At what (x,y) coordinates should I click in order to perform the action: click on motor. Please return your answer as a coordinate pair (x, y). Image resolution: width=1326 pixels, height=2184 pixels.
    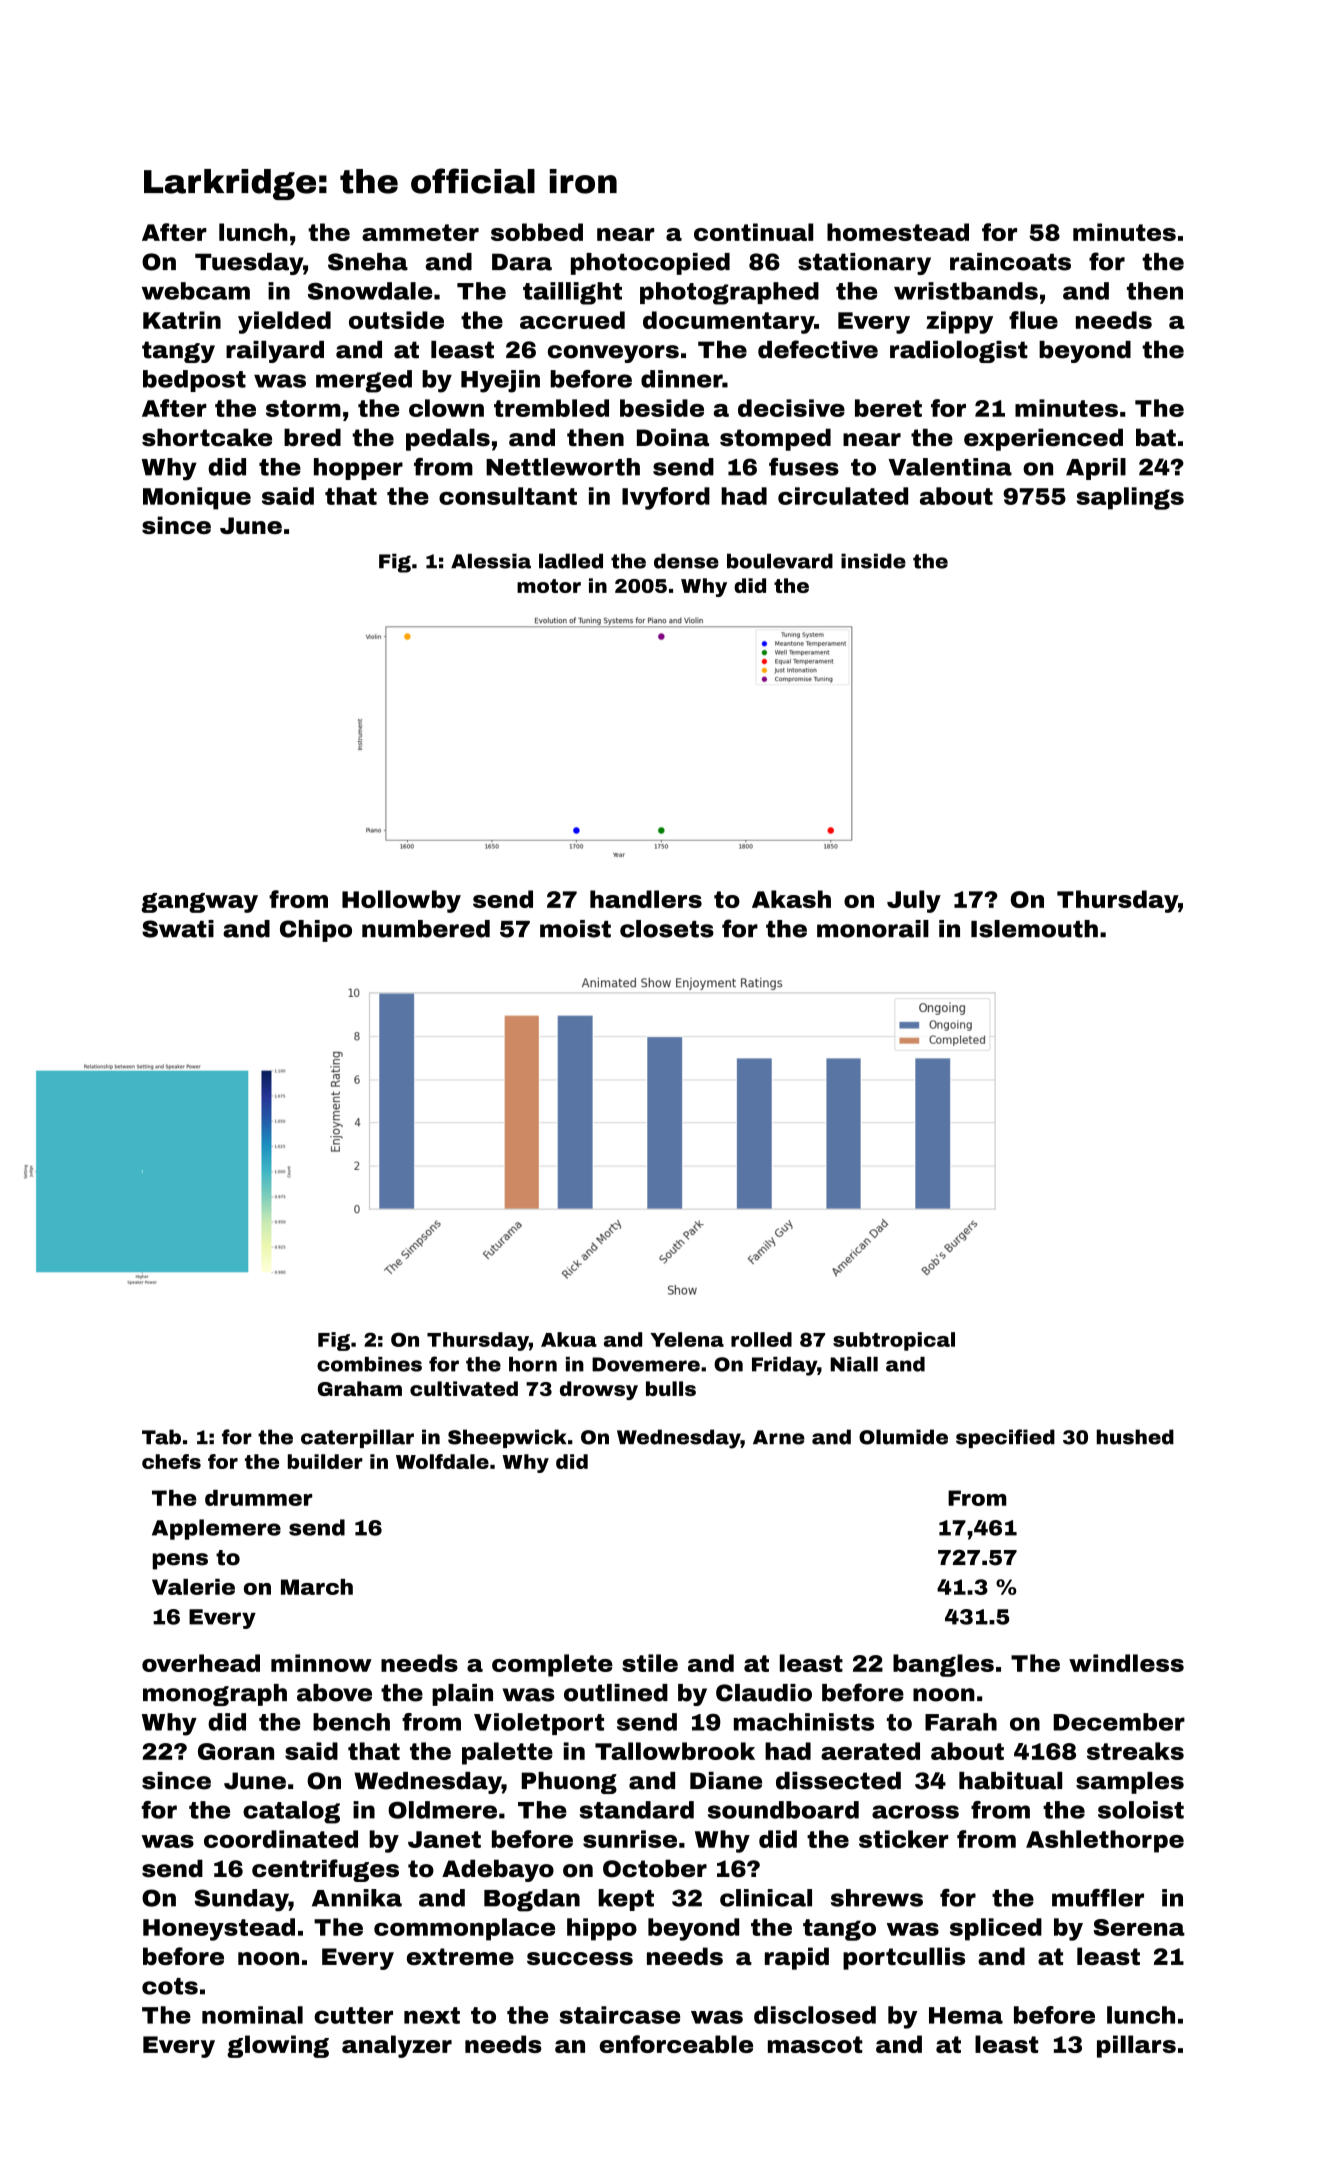
    Looking at the image, I should click on (549, 586).
